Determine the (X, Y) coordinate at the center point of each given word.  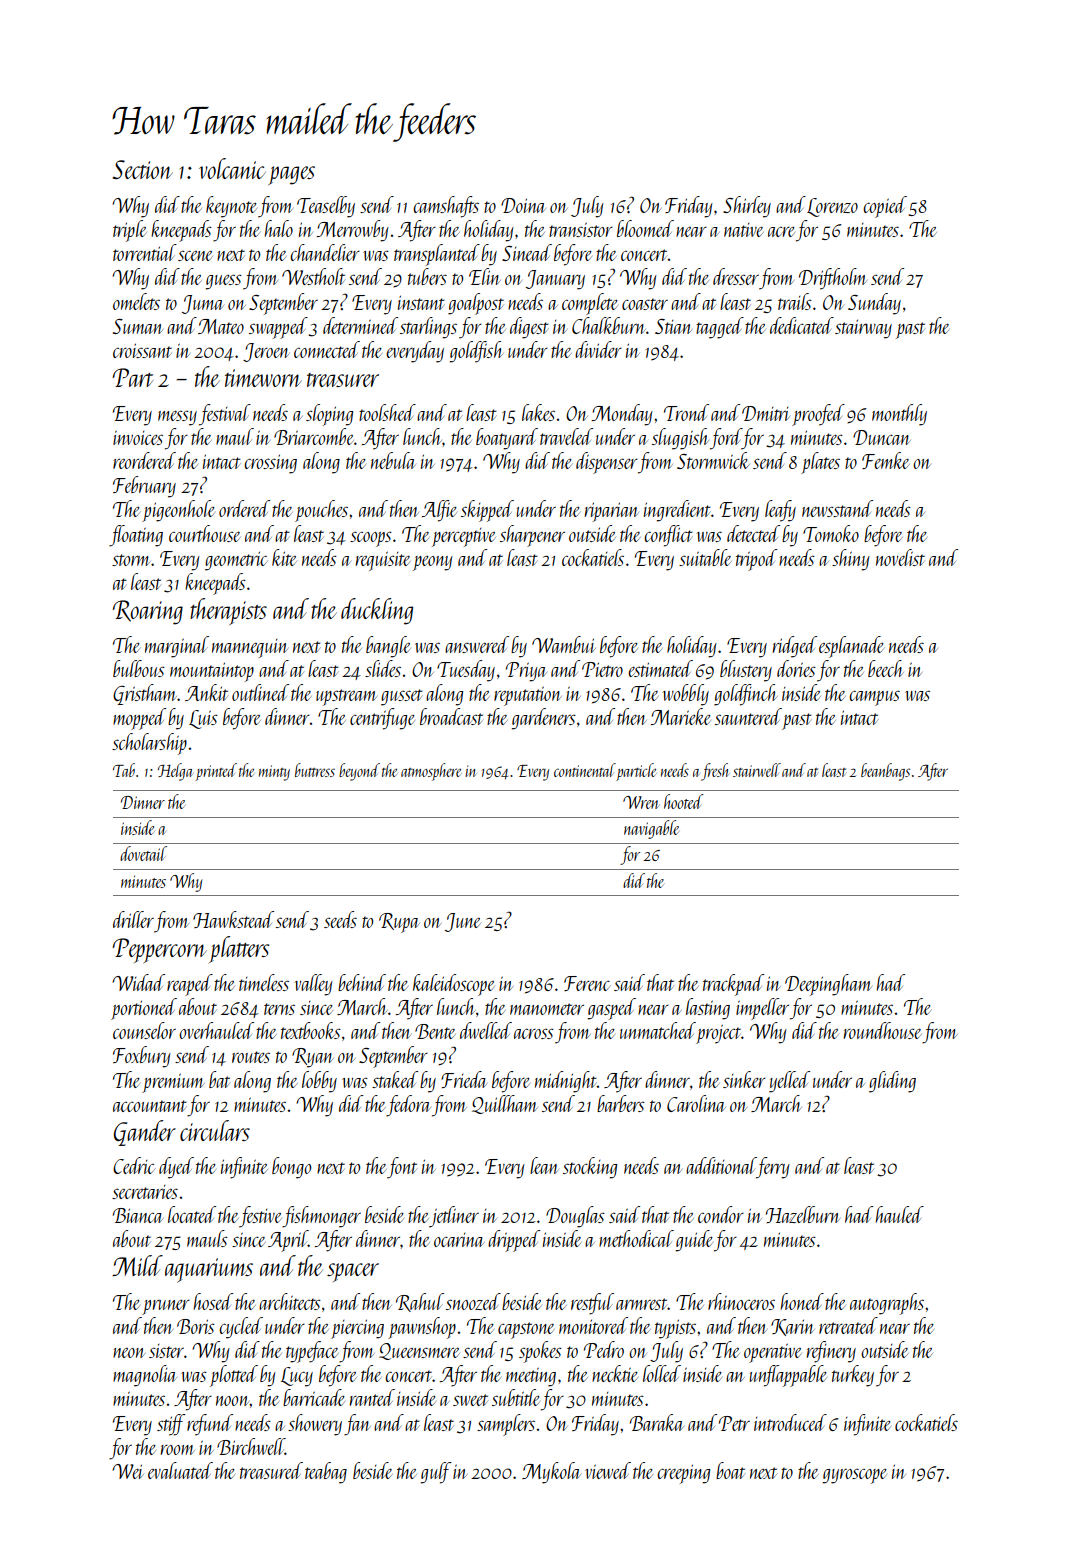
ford (726, 439)
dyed (176, 1168)
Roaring (148, 612)
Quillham (505, 1104)
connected (327, 349)
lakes (538, 412)
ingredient (677, 511)
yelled (789, 1082)
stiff (171, 1425)
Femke (885, 460)
